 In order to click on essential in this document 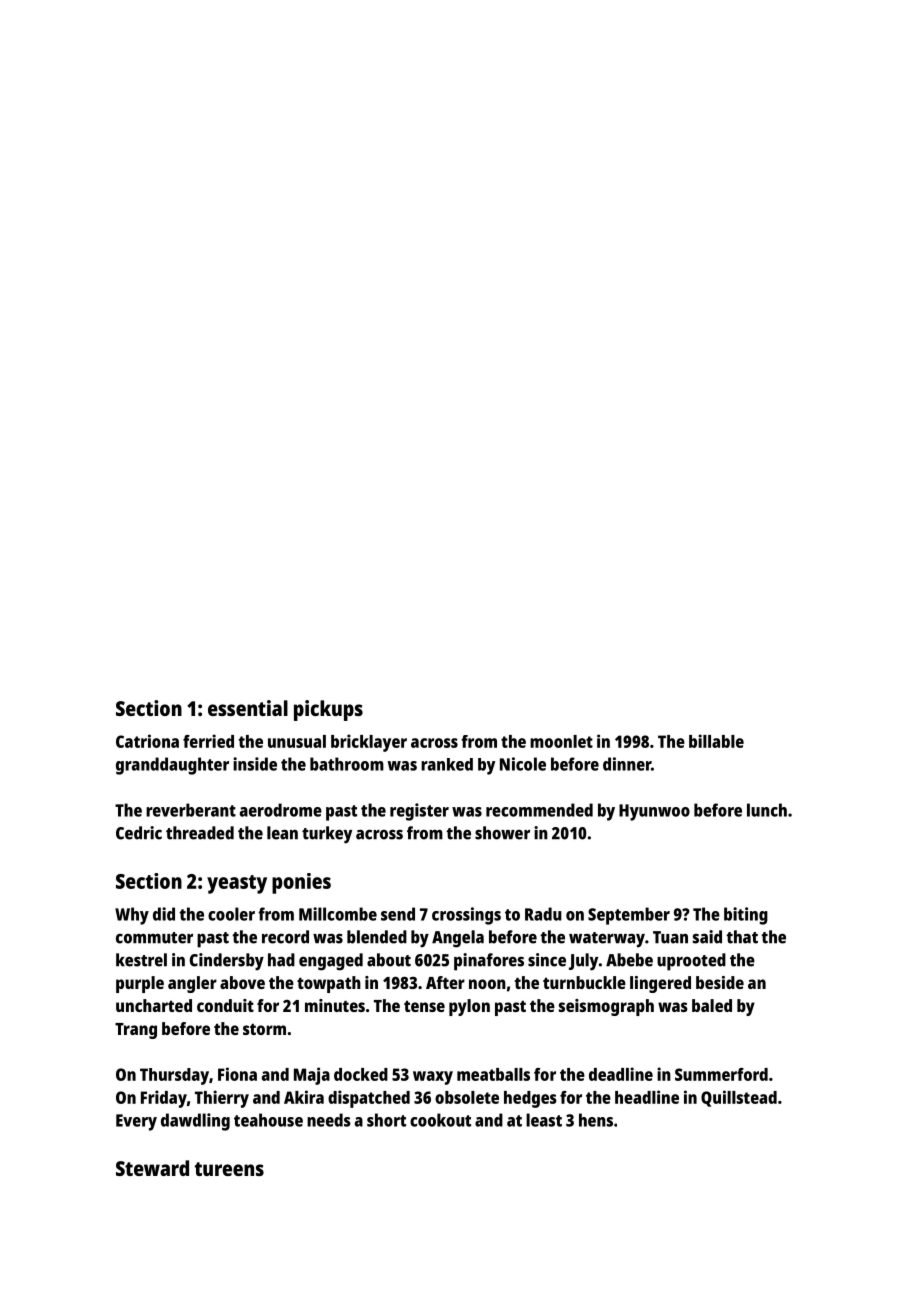, I will do `click(248, 708)`.
